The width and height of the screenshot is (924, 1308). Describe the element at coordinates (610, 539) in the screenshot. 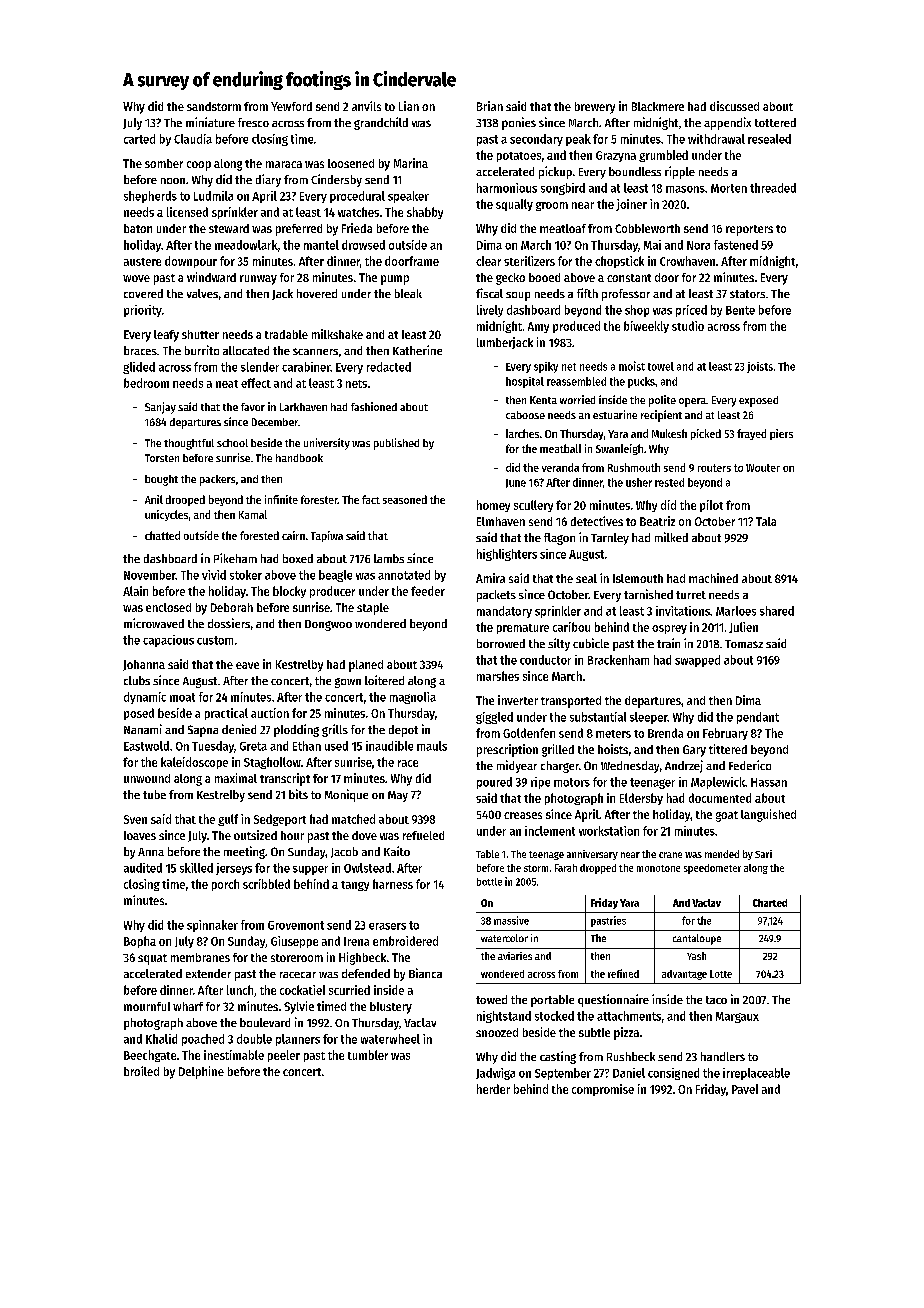

I see `Tarnley` at that location.
